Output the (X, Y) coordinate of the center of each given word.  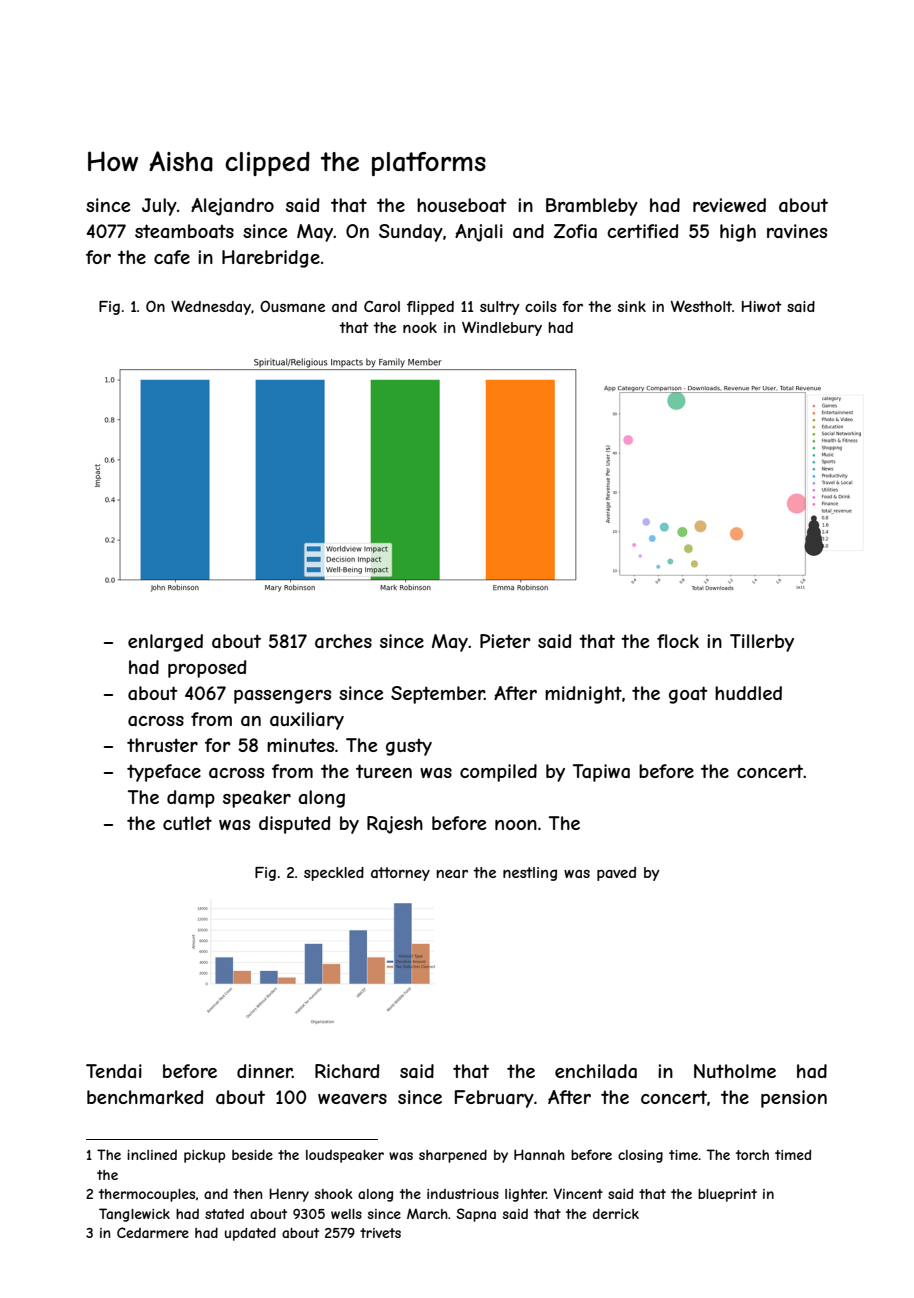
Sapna (476, 1215)
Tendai (114, 1071)
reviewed (729, 205)
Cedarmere (153, 1232)
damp (191, 799)
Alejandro (232, 207)
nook (420, 327)
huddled (748, 693)
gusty (409, 747)
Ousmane (292, 306)
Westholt (701, 306)
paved (616, 874)
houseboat (462, 205)
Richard (347, 1071)
